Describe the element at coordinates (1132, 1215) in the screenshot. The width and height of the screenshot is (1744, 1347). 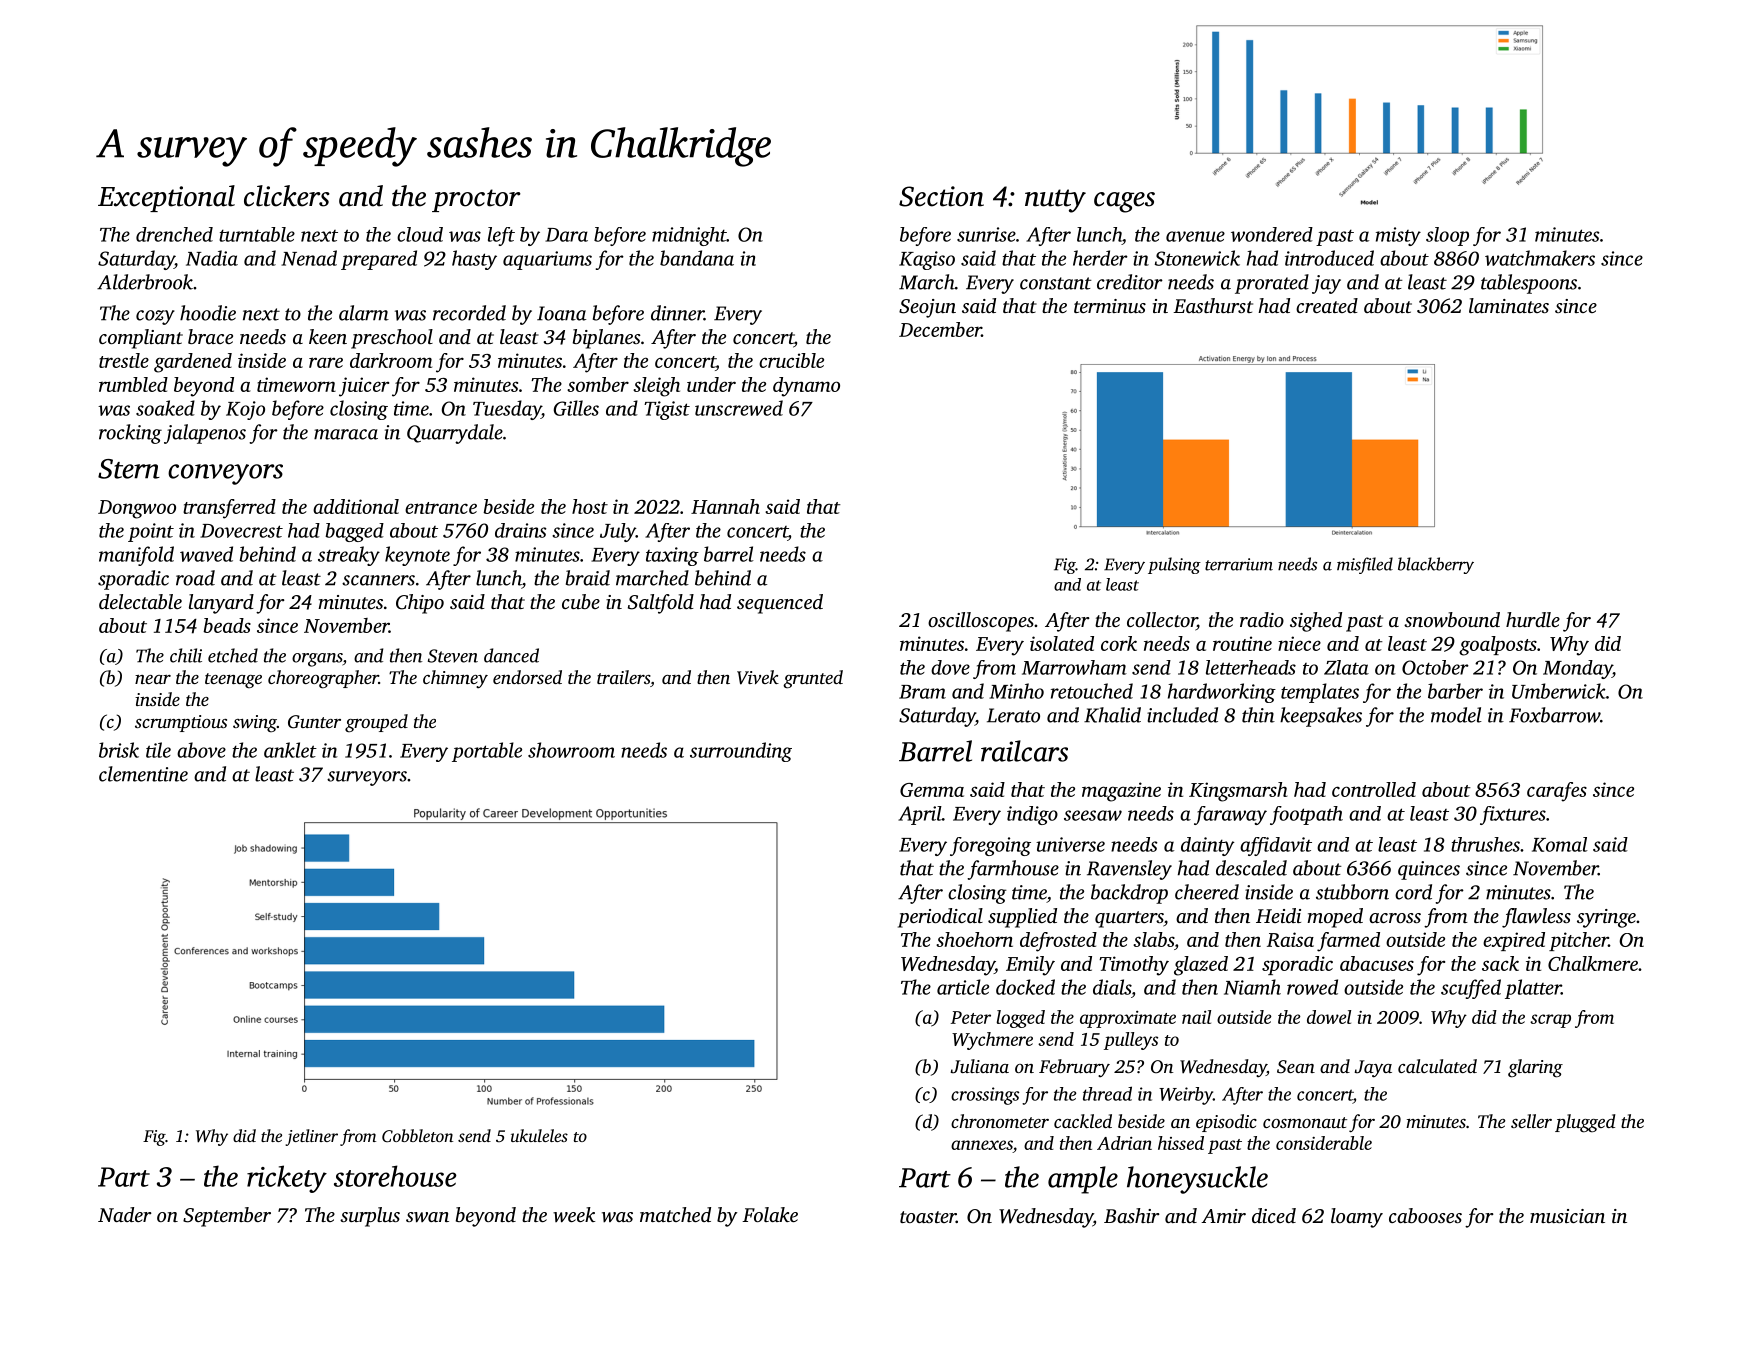
I see `Bashir` at that location.
